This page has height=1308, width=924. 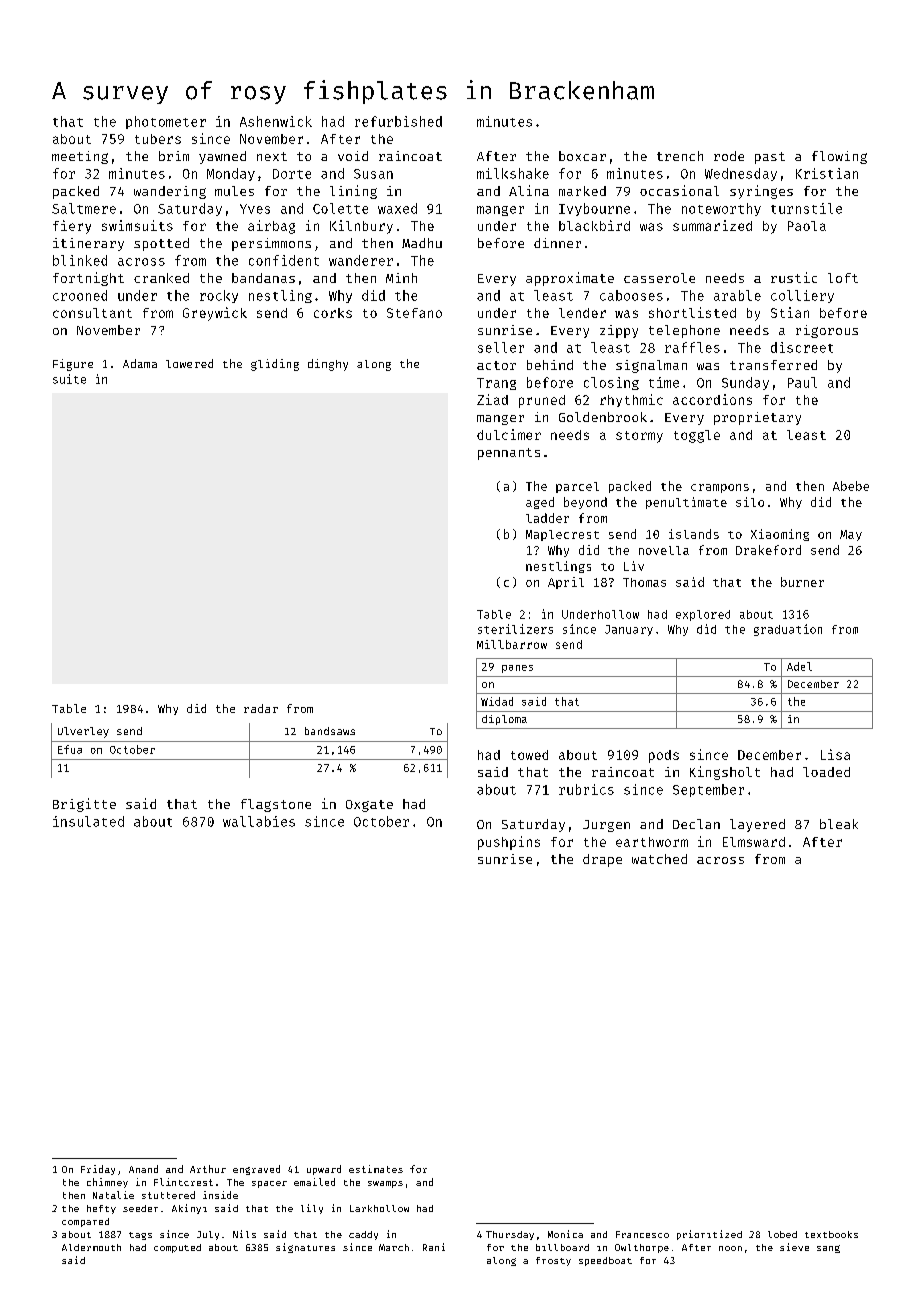 What do you see at coordinates (729, 156) in the page?
I see `rode` at bounding box center [729, 156].
